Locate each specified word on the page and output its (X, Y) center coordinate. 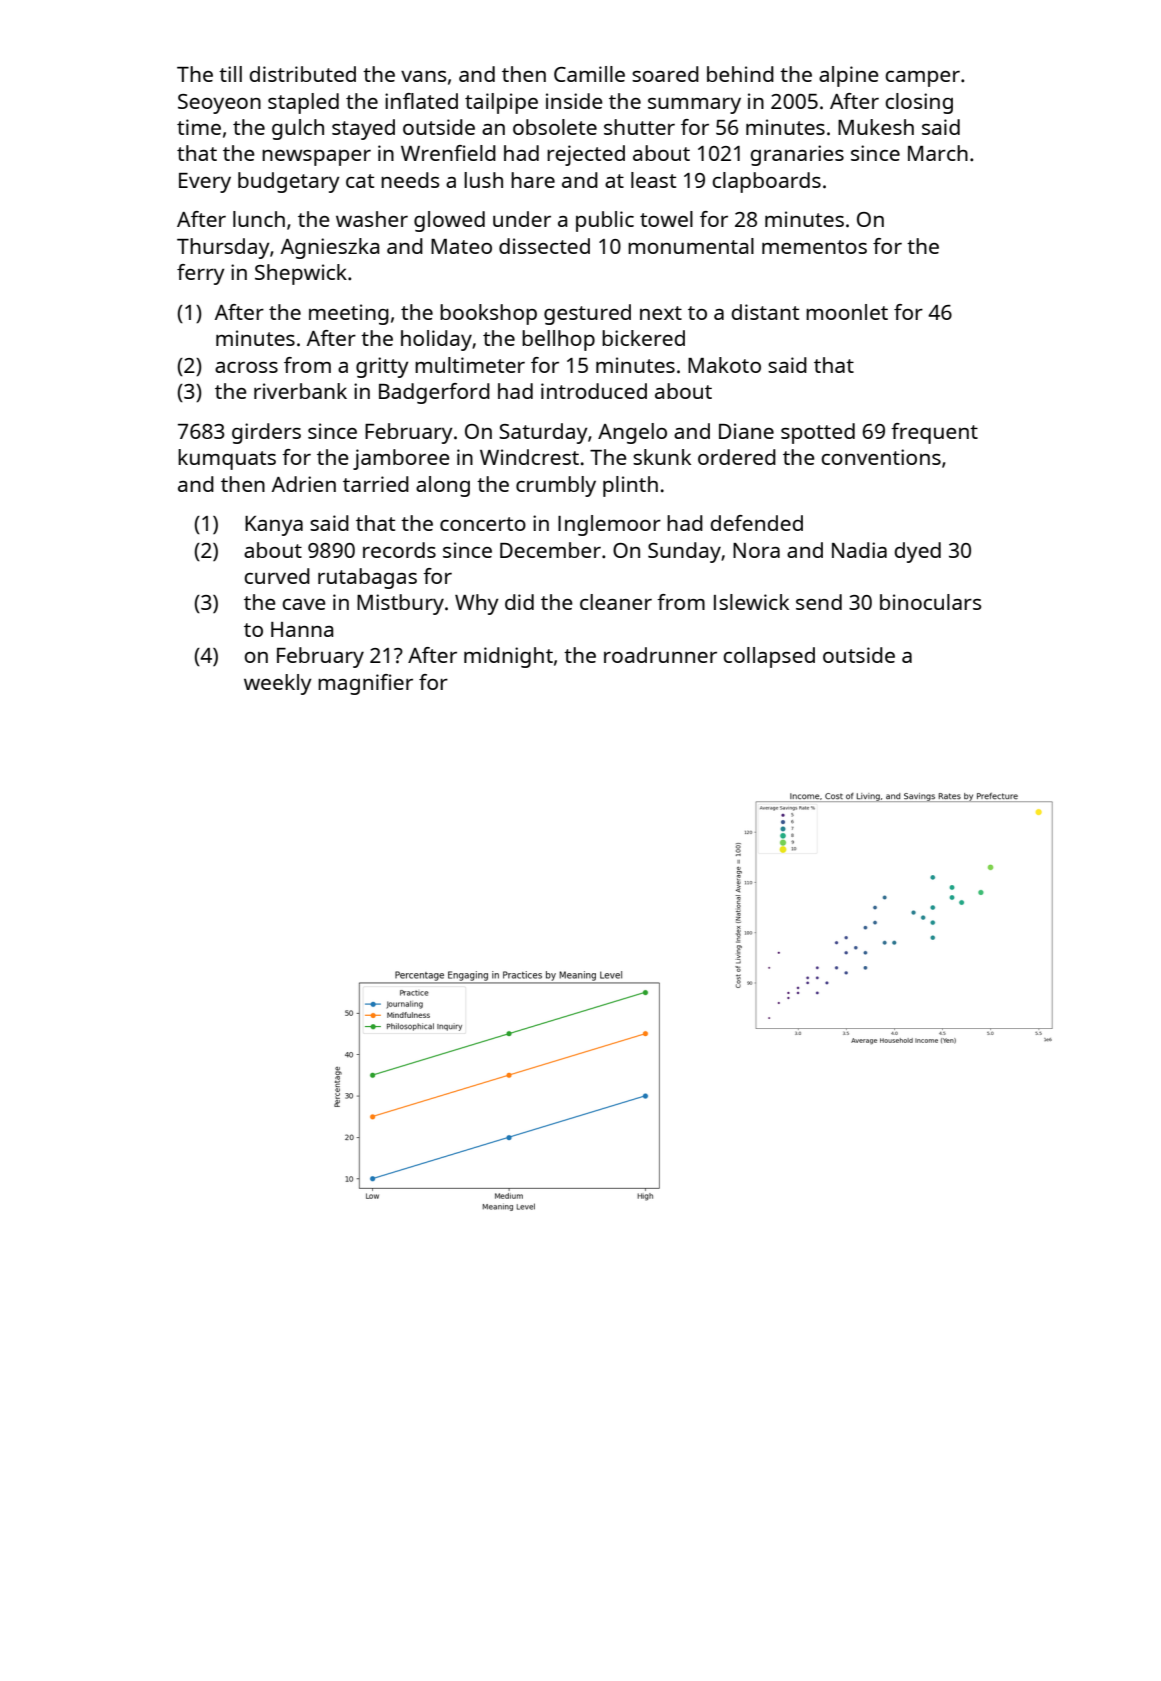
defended (756, 523)
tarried (376, 484)
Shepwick (301, 274)
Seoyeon (219, 104)
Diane (746, 431)
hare (533, 180)
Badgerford (434, 393)
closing (919, 103)
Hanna (302, 629)
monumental (691, 246)
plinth (630, 486)
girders (266, 433)
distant (765, 312)
